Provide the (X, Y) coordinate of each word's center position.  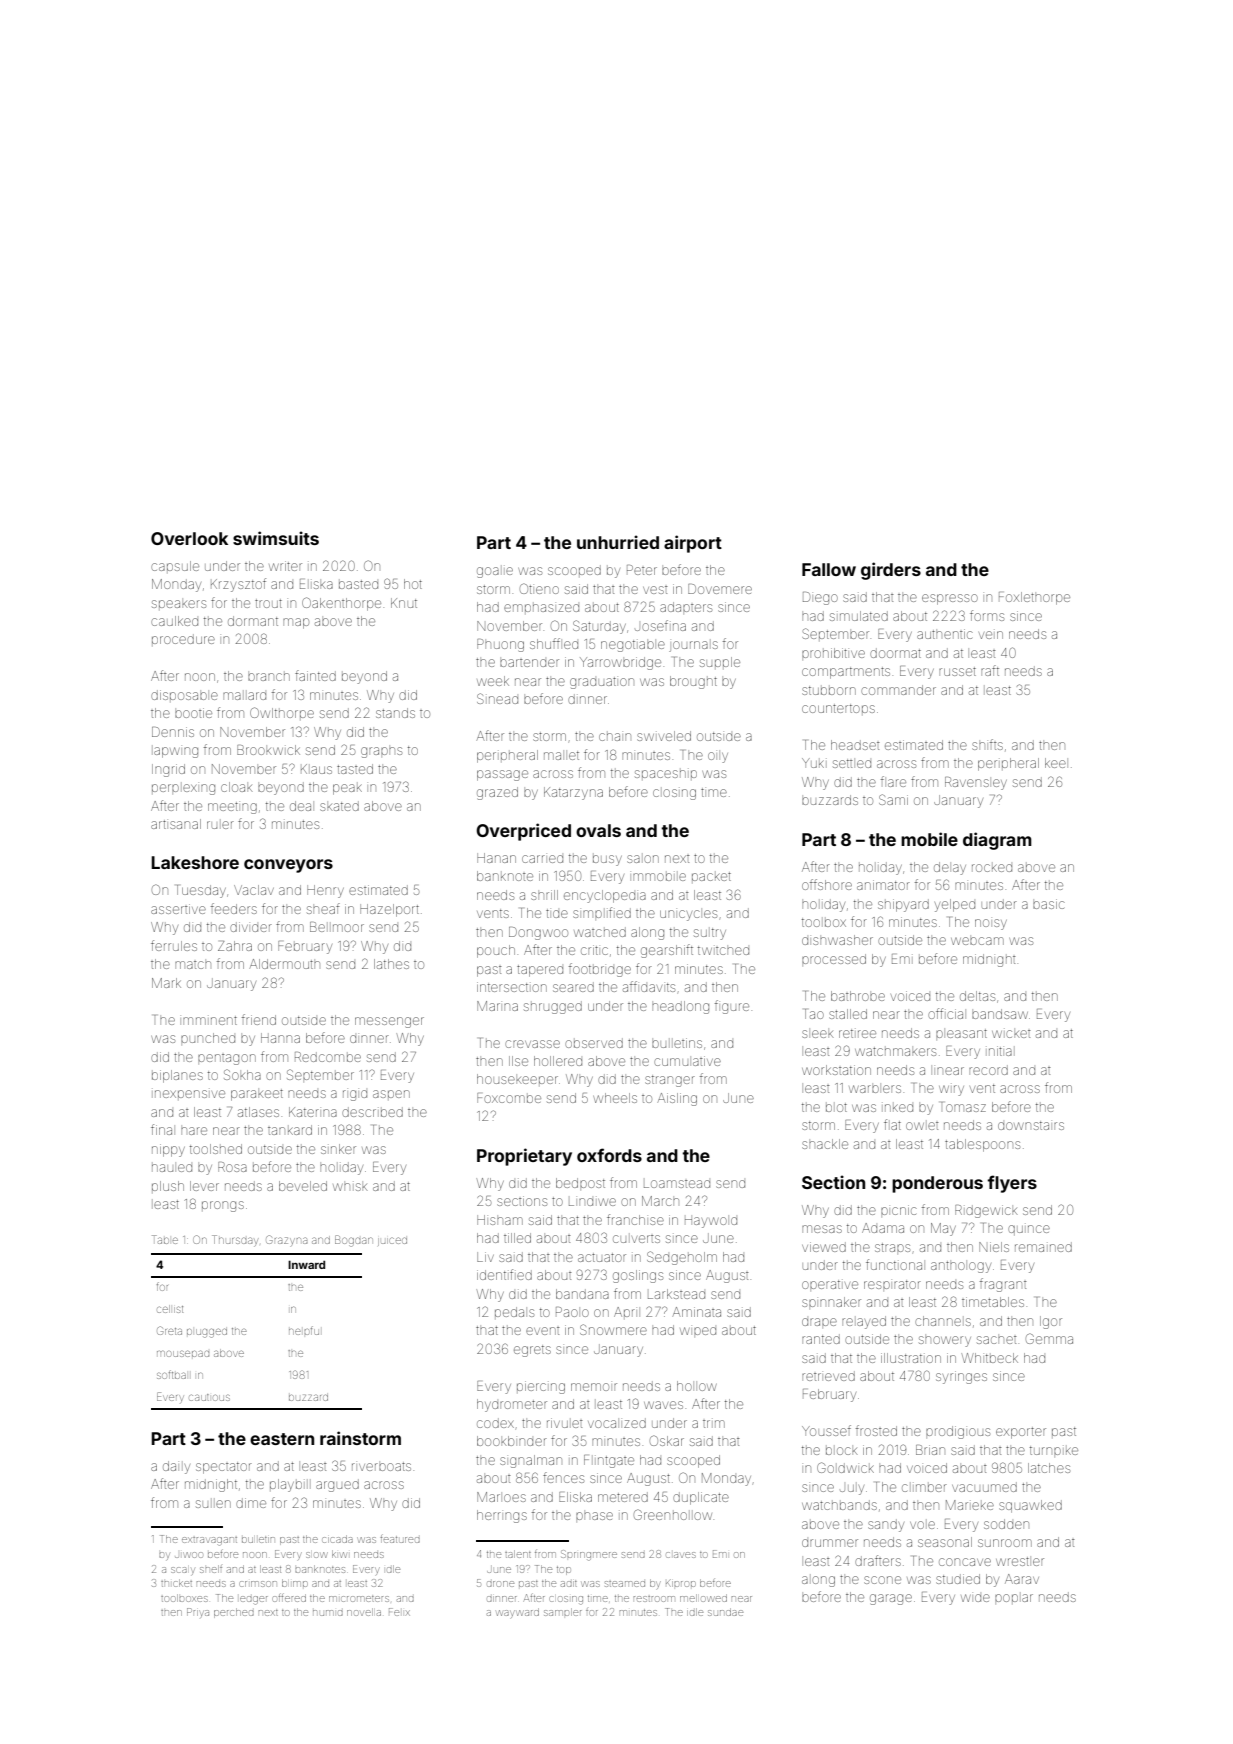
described (372, 1112)
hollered (558, 1061)
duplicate (701, 1498)
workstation (836, 1070)
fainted (315, 675)
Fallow (829, 569)
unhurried (618, 542)
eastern (282, 1439)
